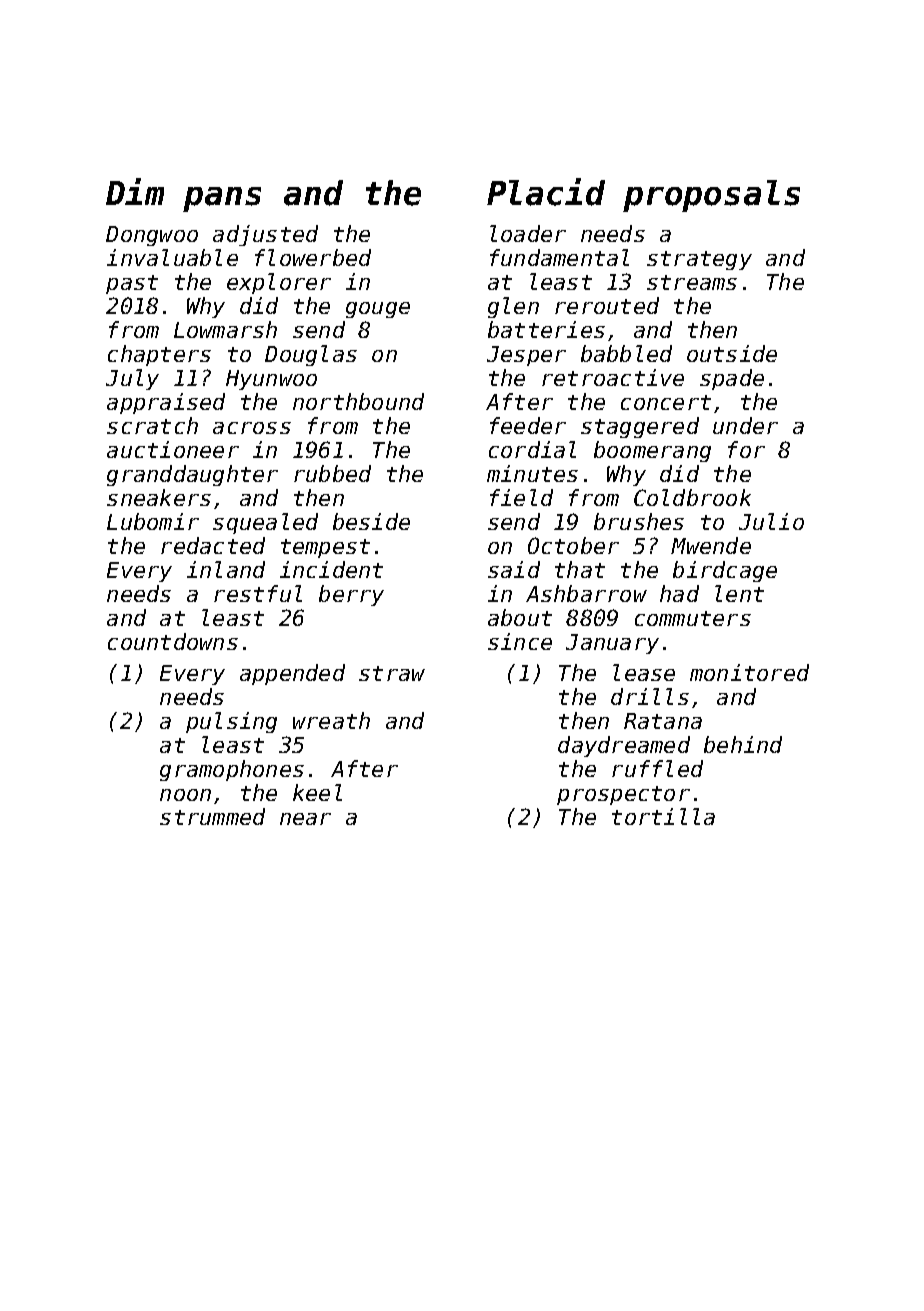 The image size is (924, 1311). What do you see at coordinates (771, 521) in the page?
I see `Julio` at bounding box center [771, 521].
